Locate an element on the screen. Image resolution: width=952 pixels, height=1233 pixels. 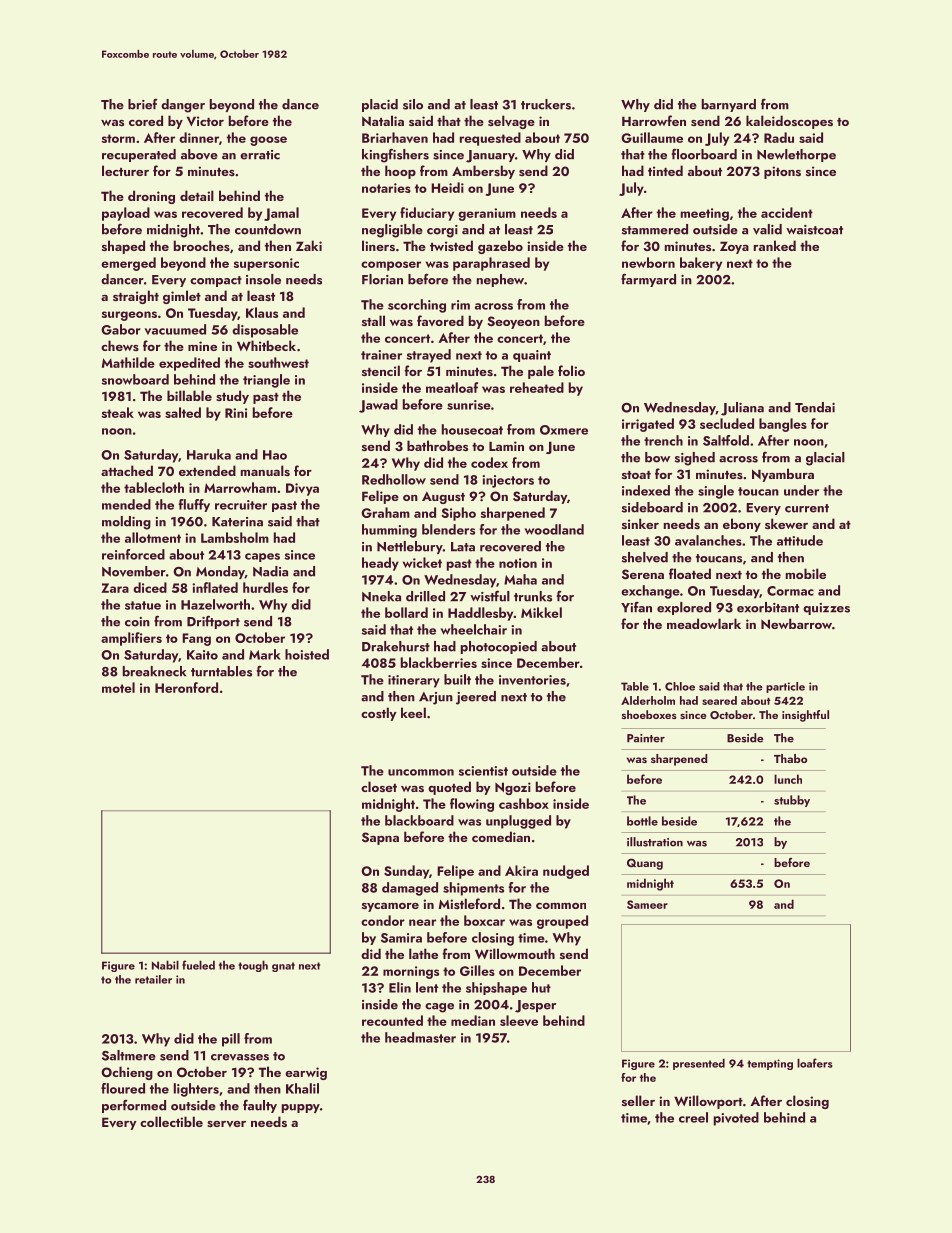
fueled is located at coordinates (198, 965).
